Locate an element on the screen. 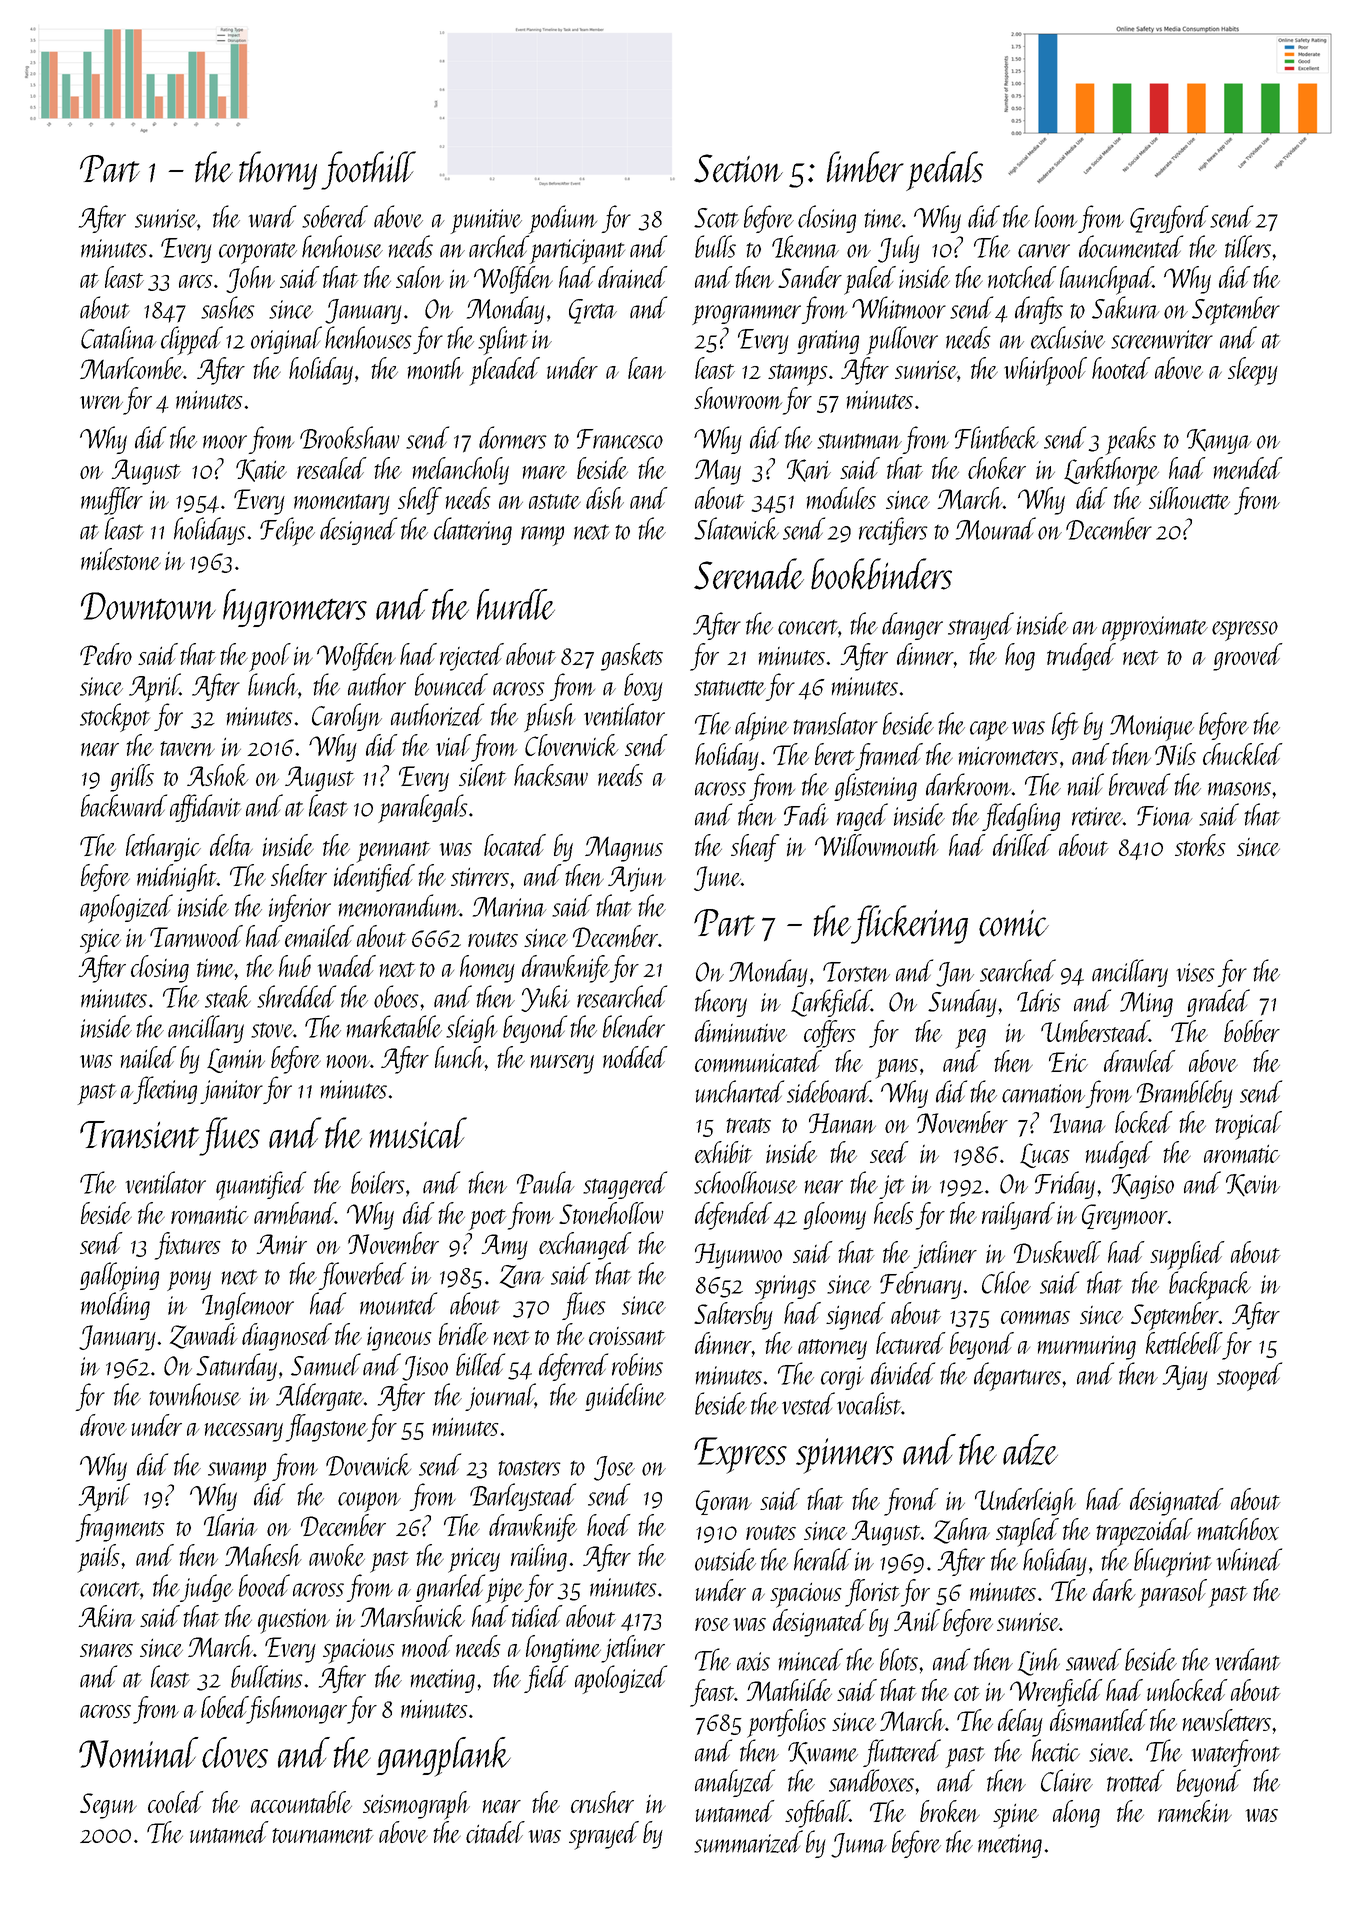 This screenshot has width=1359, height=1922. ramekin is located at coordinates (1195, 1811).
